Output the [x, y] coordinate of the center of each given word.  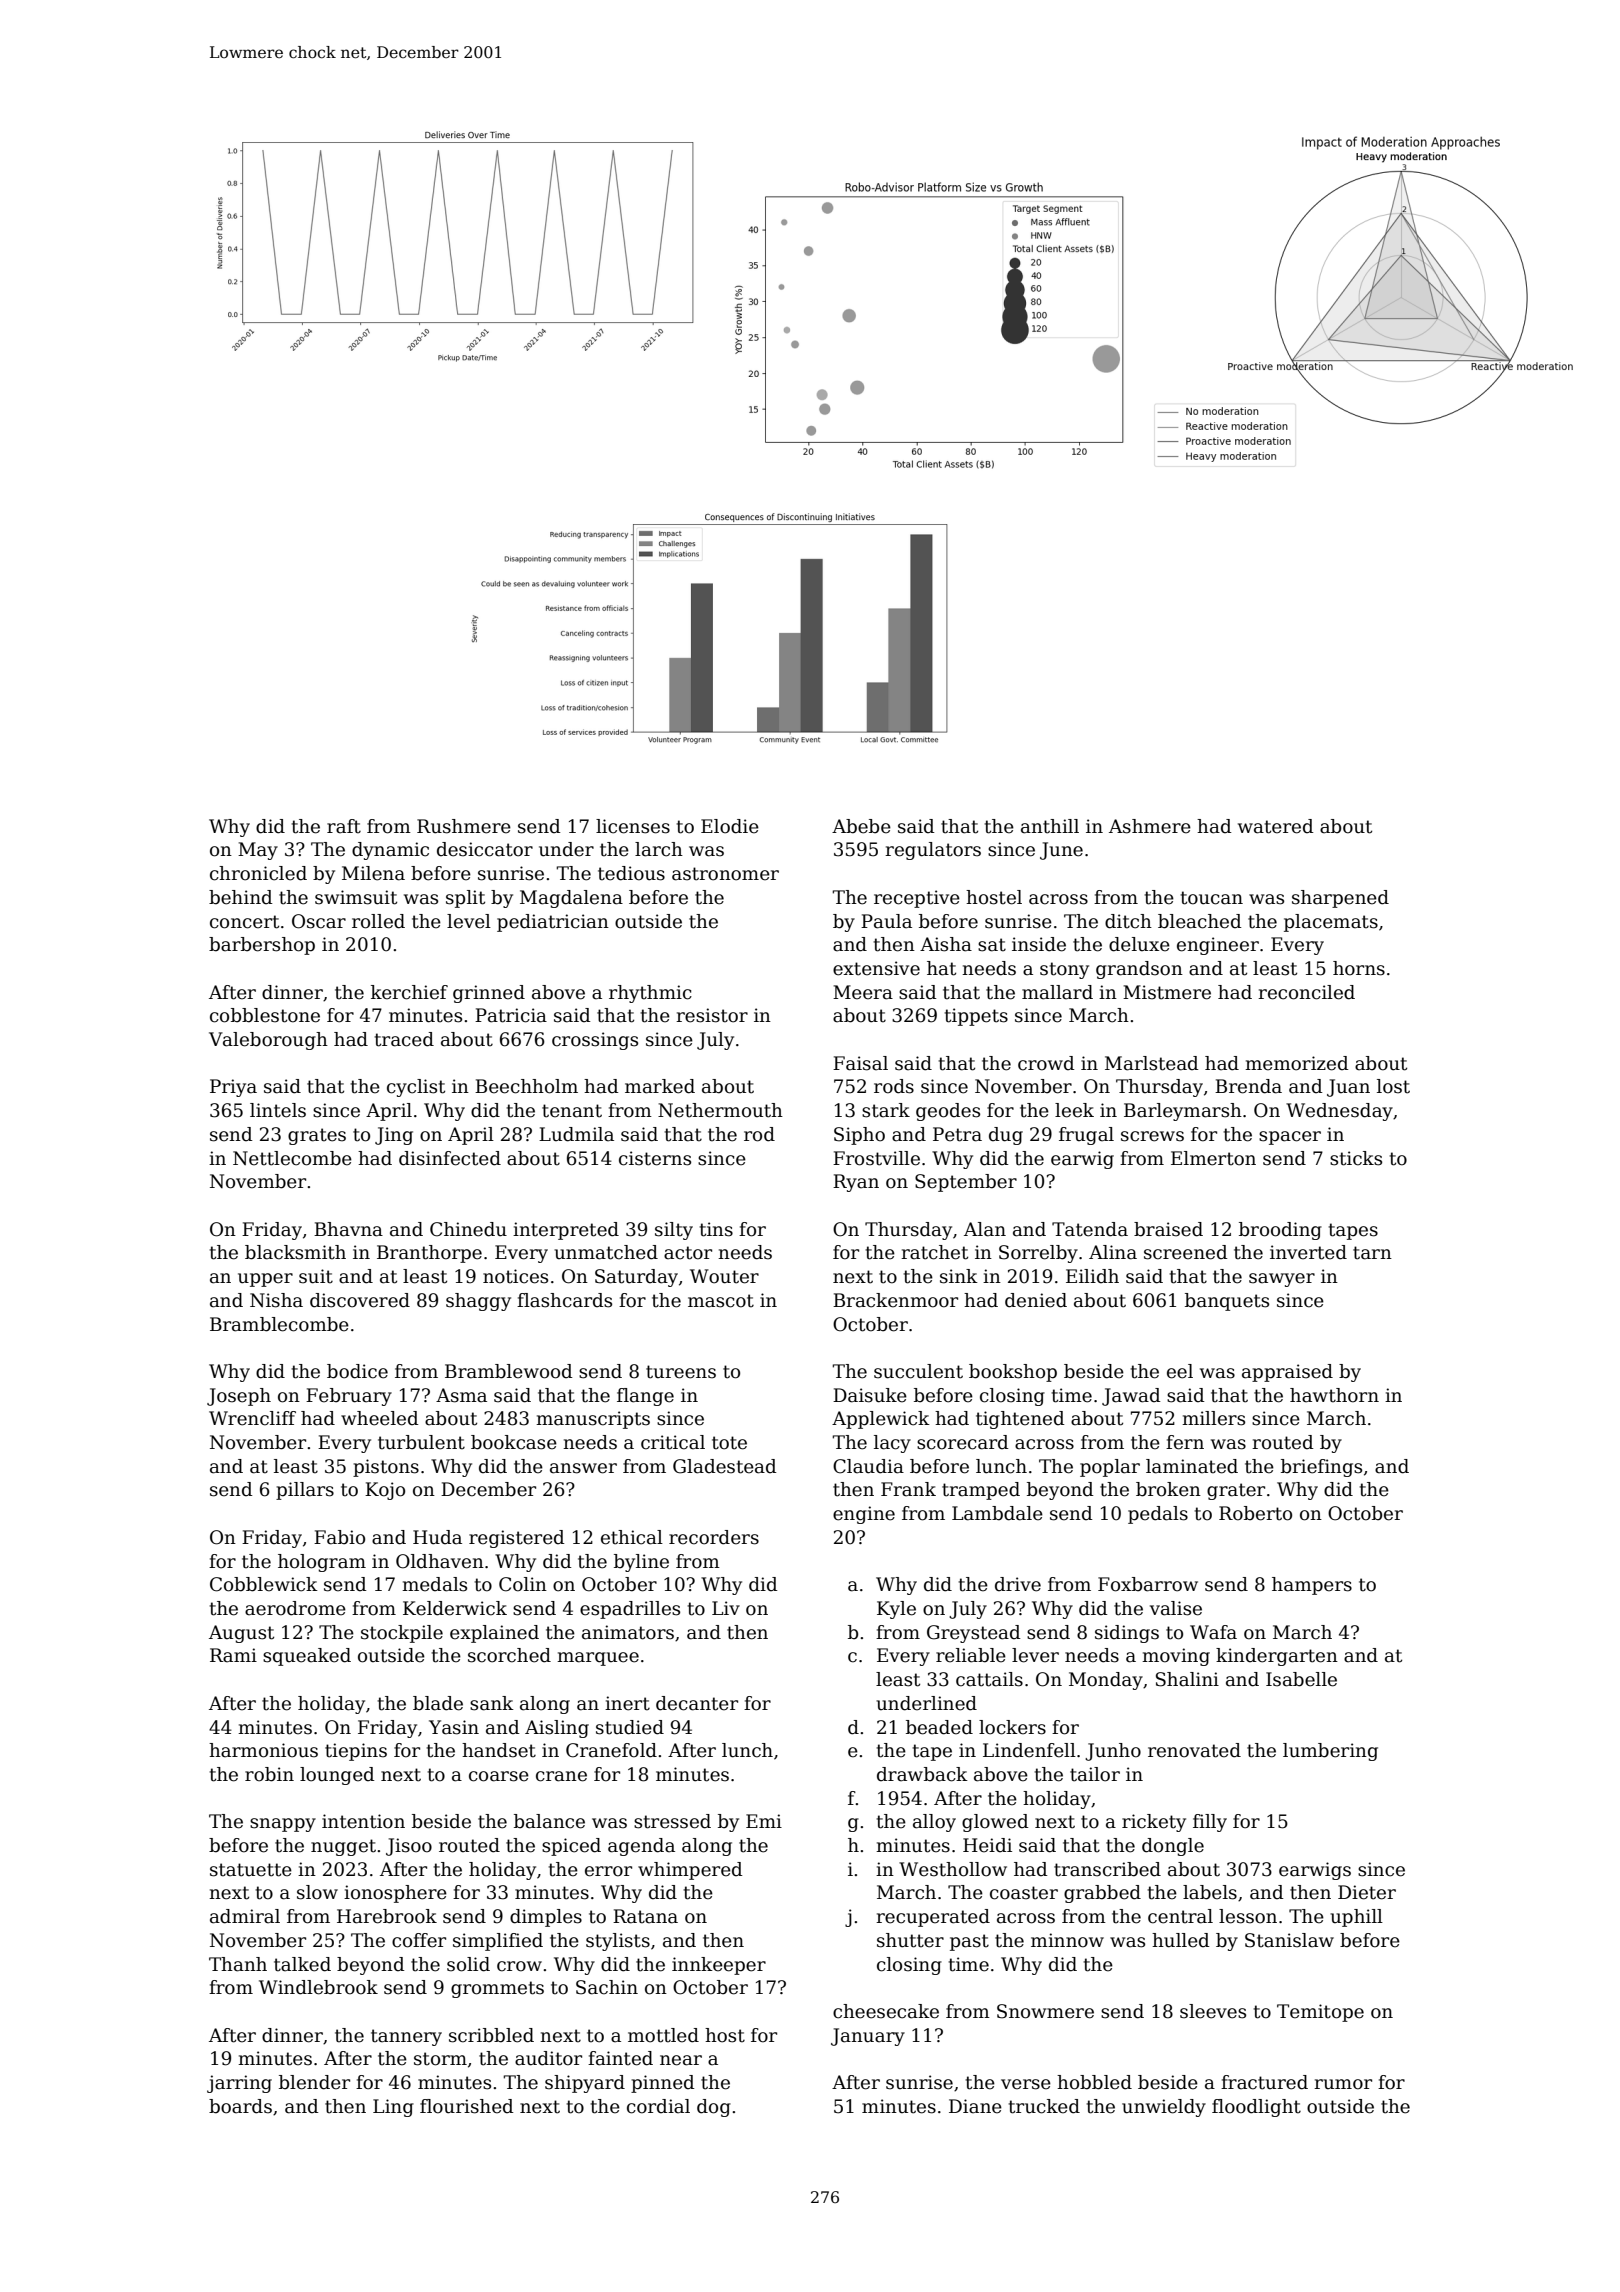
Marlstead [1152, 1063]
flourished [467, 2106]
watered [1276, 826]
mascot [721, 1301]
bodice [357, 1371]
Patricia [511, 1015]
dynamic [390, 851]
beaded [939, 1727]
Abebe [861, 826]
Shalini [1187, 1679]
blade [438, 1703]
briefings [1321, 1468]
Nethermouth [720, 1110]
